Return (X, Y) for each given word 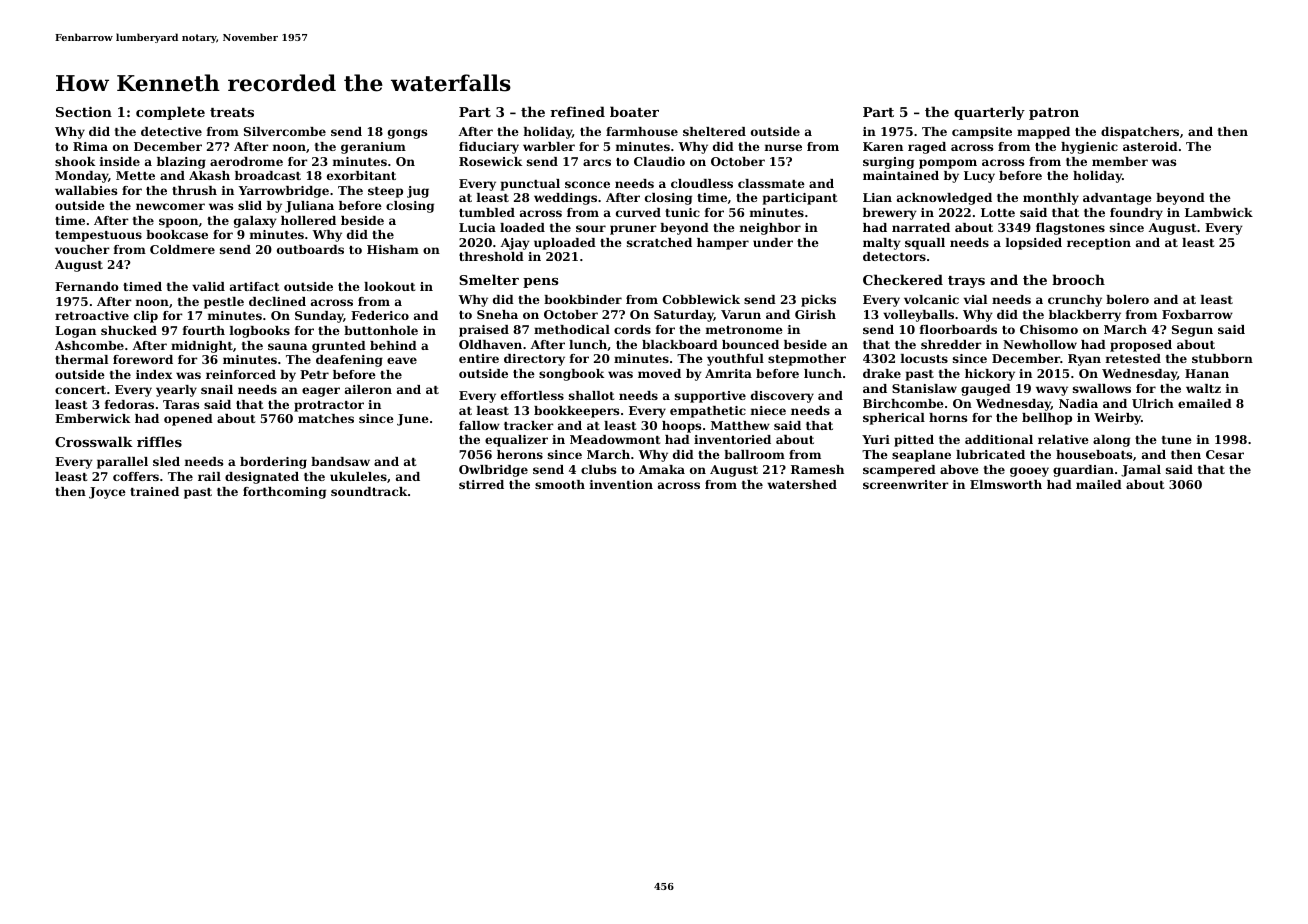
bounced (750, 344)
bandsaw (340, 461)
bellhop (1047, 419)
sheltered (714, 131)
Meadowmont (615, 439)
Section (84, 112)
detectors (894, 256)
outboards (310, 249)
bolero (1127, 299)
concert (80, 390)
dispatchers (1140, 133)
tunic (682, 212)
